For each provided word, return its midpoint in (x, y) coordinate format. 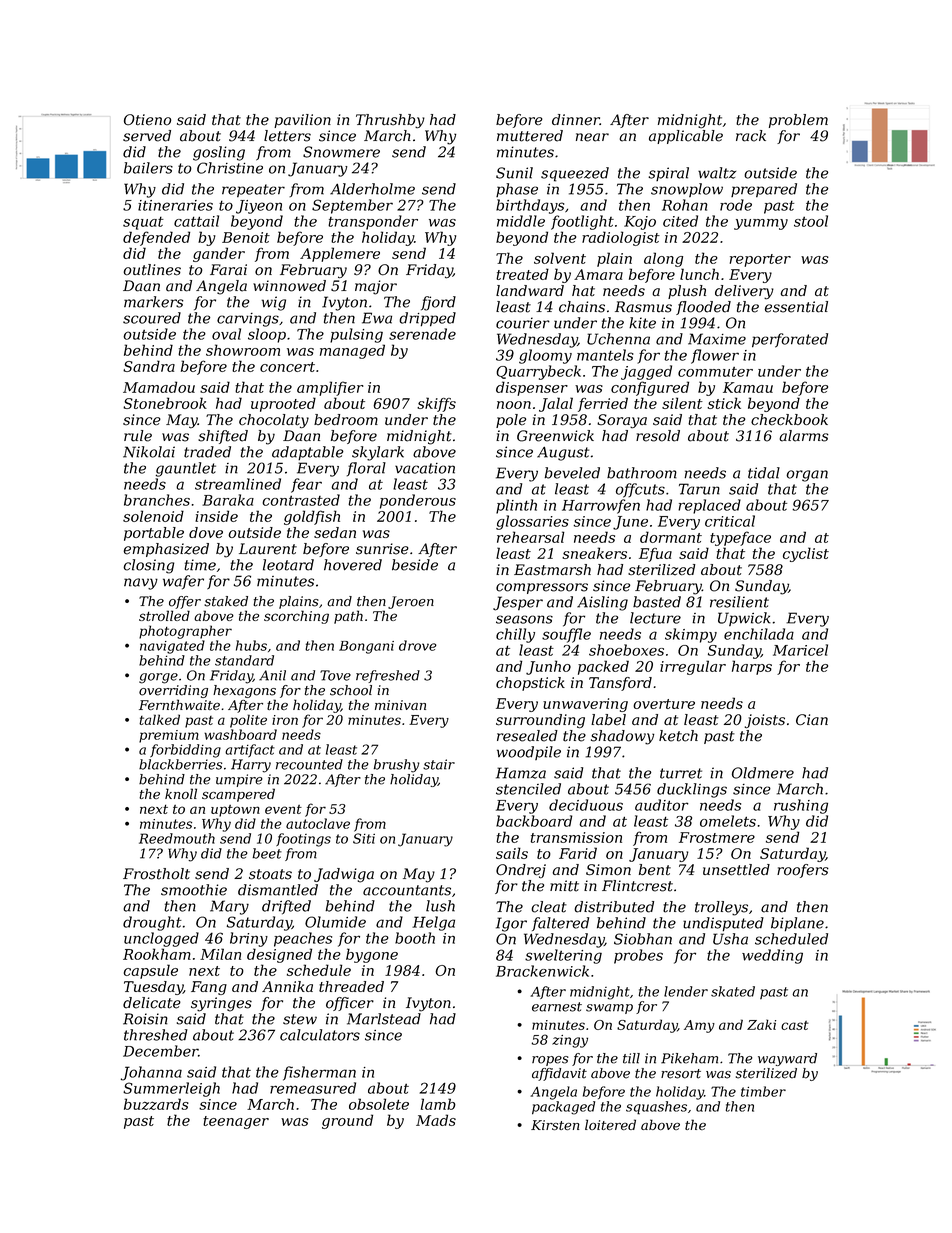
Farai (228, 269)
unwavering (585, 705)
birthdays (530, 206)
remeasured (313, 1088)
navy (141, 584)
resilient (739, 602)
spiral (668, 174)
